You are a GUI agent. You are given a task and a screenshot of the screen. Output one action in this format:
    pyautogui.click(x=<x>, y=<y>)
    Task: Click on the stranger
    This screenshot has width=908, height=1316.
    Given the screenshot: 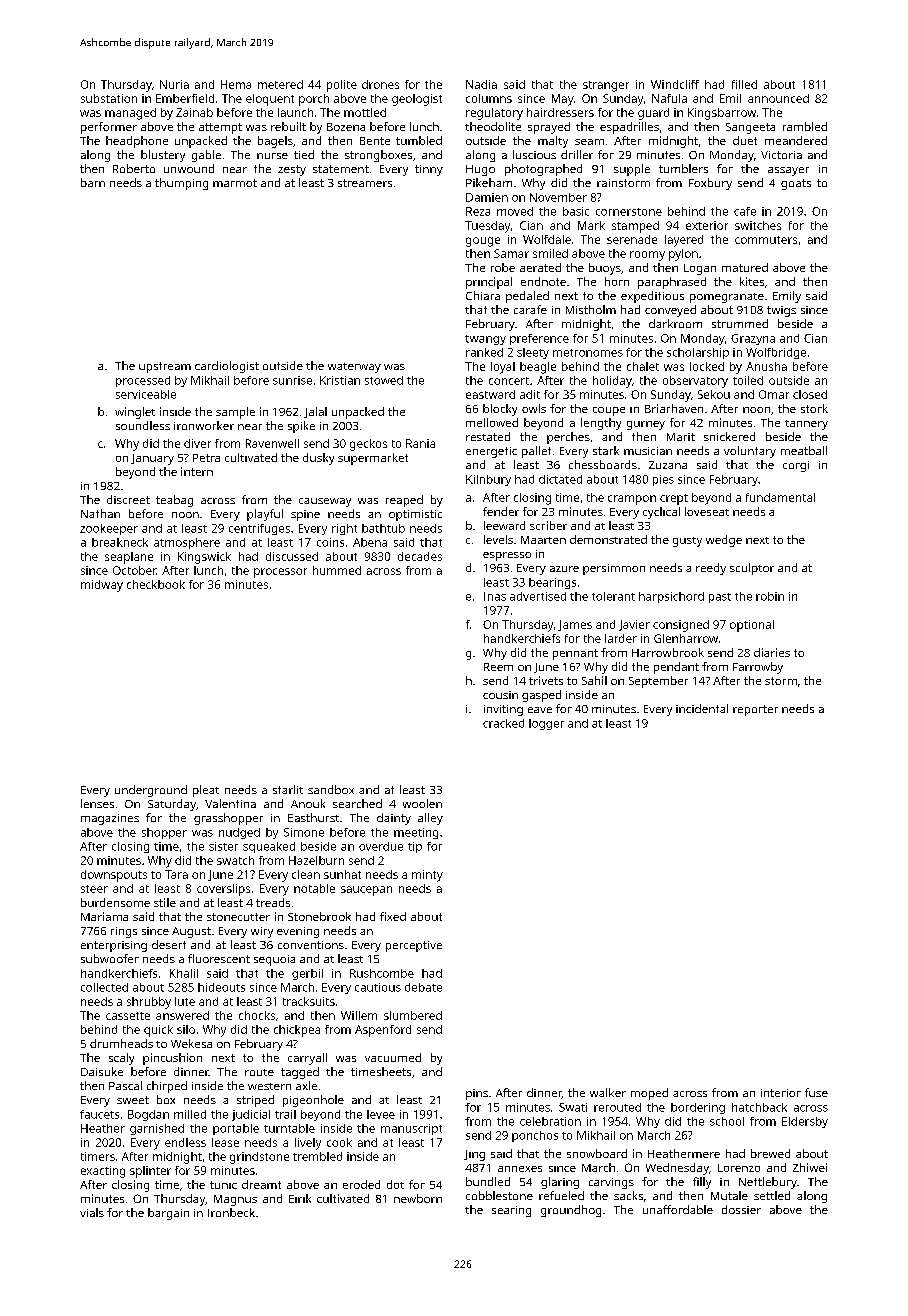 What is the action you would take?
    pyautogui.click(x=606, y=86)
